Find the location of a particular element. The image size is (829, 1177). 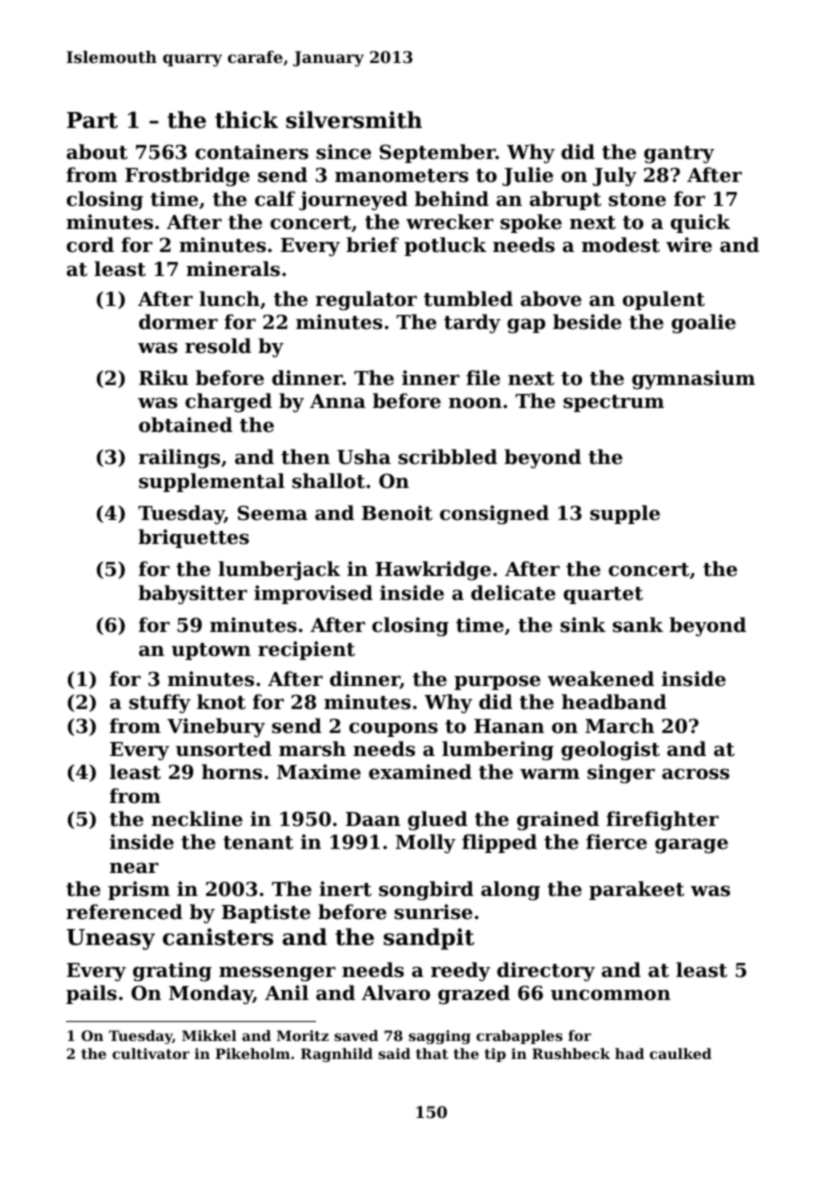

garage is located at coordinates (691, 846).
